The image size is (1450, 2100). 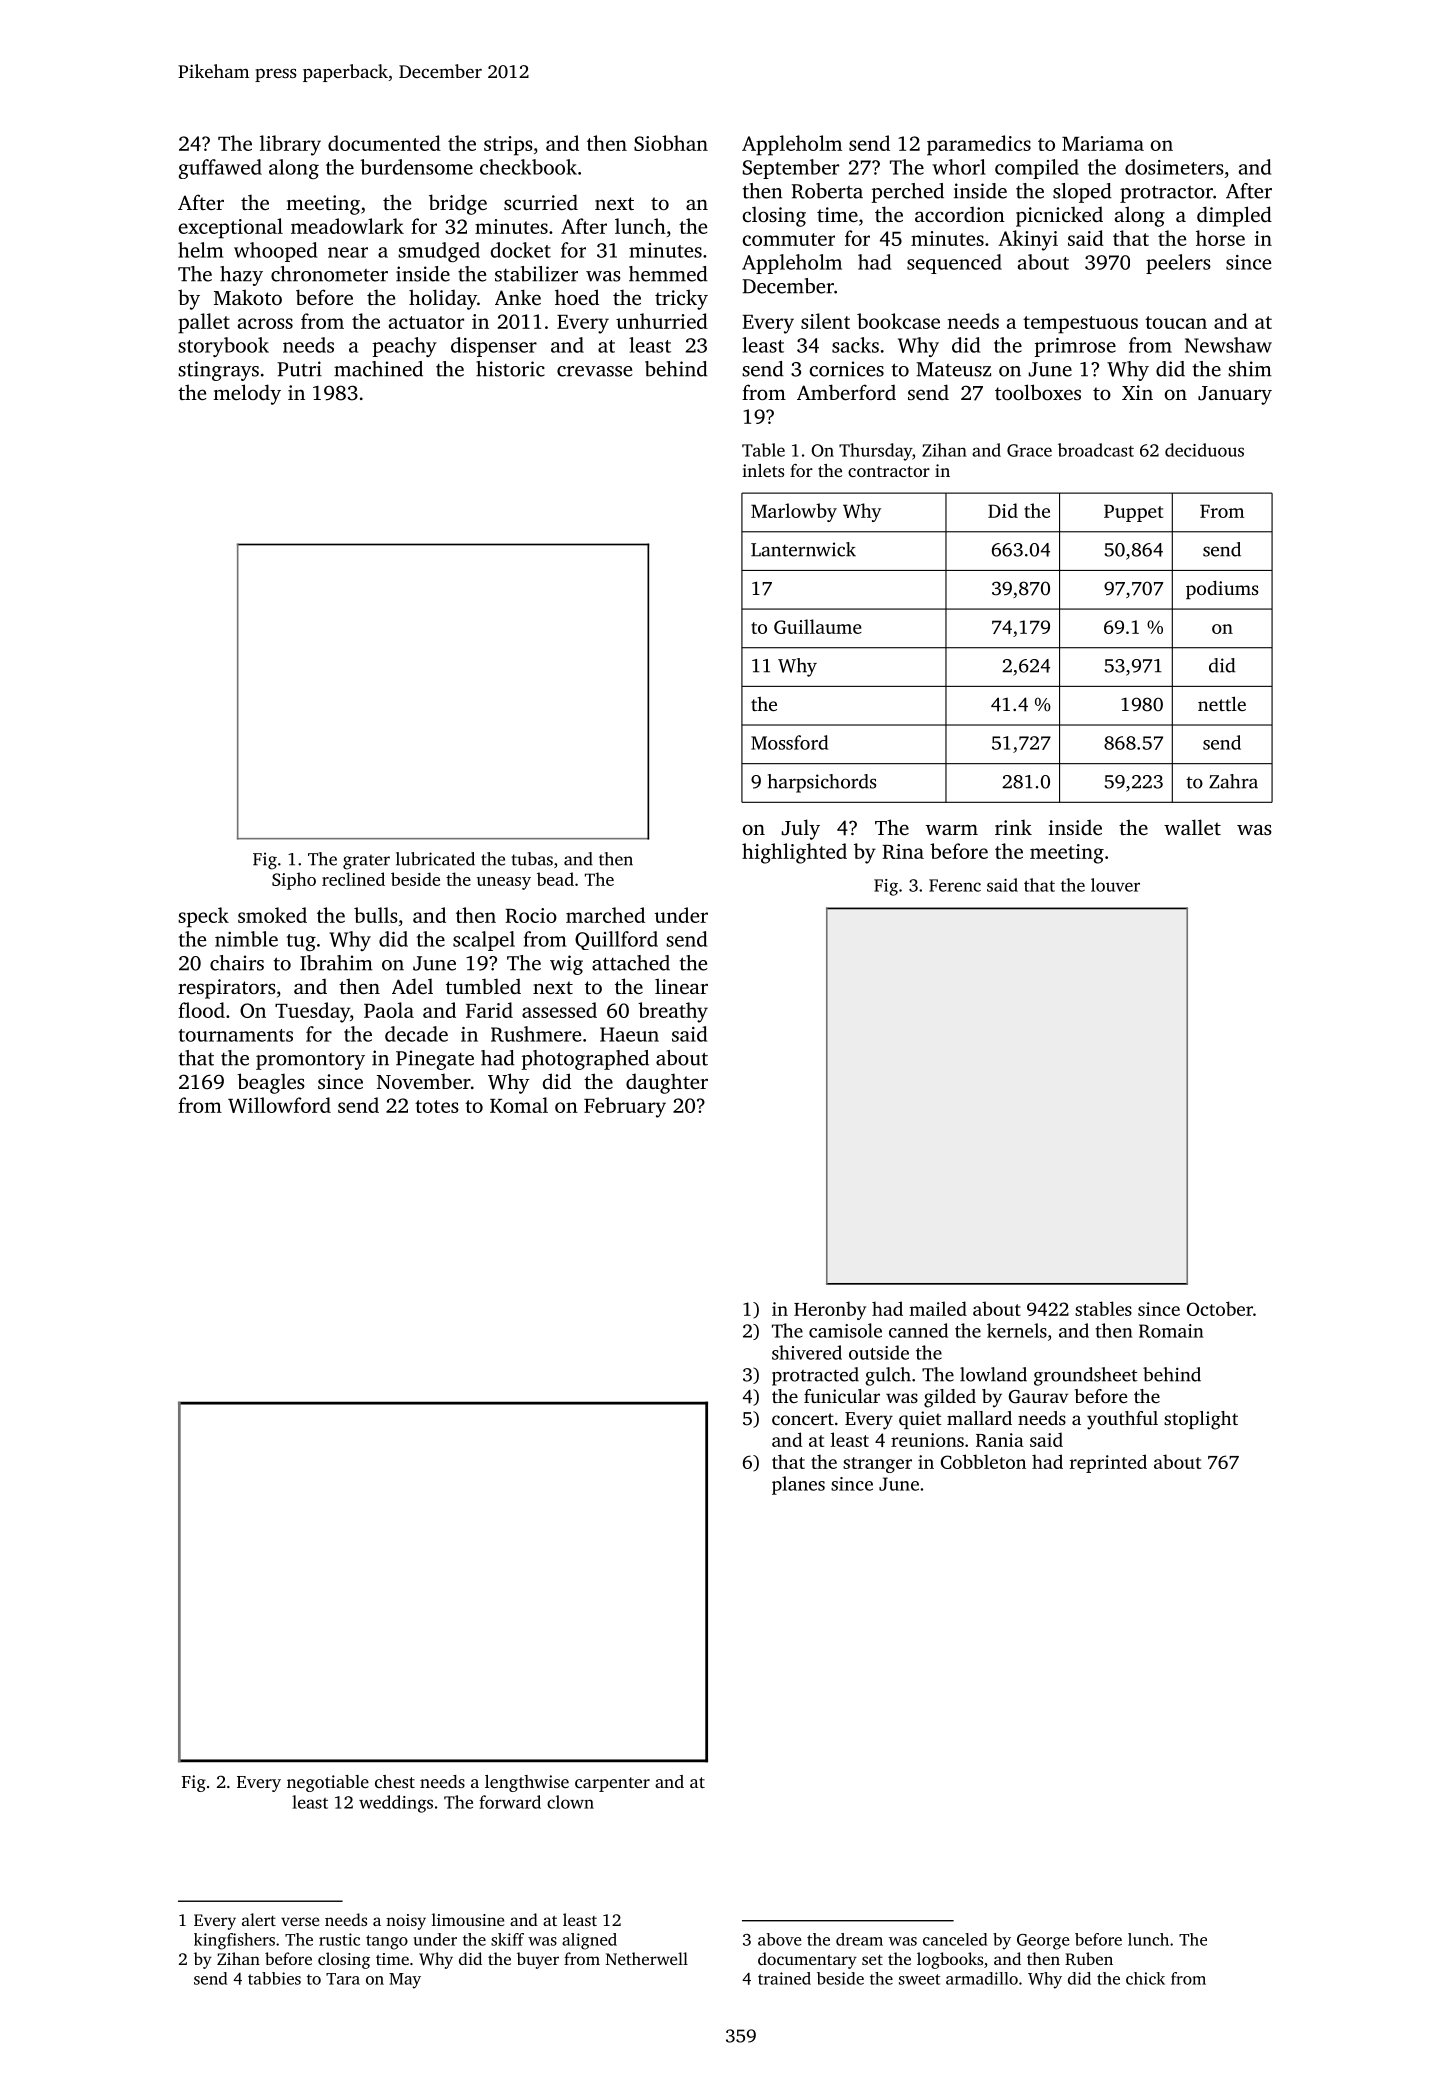 I want to click on inlets, so click(x=763, y=470).
